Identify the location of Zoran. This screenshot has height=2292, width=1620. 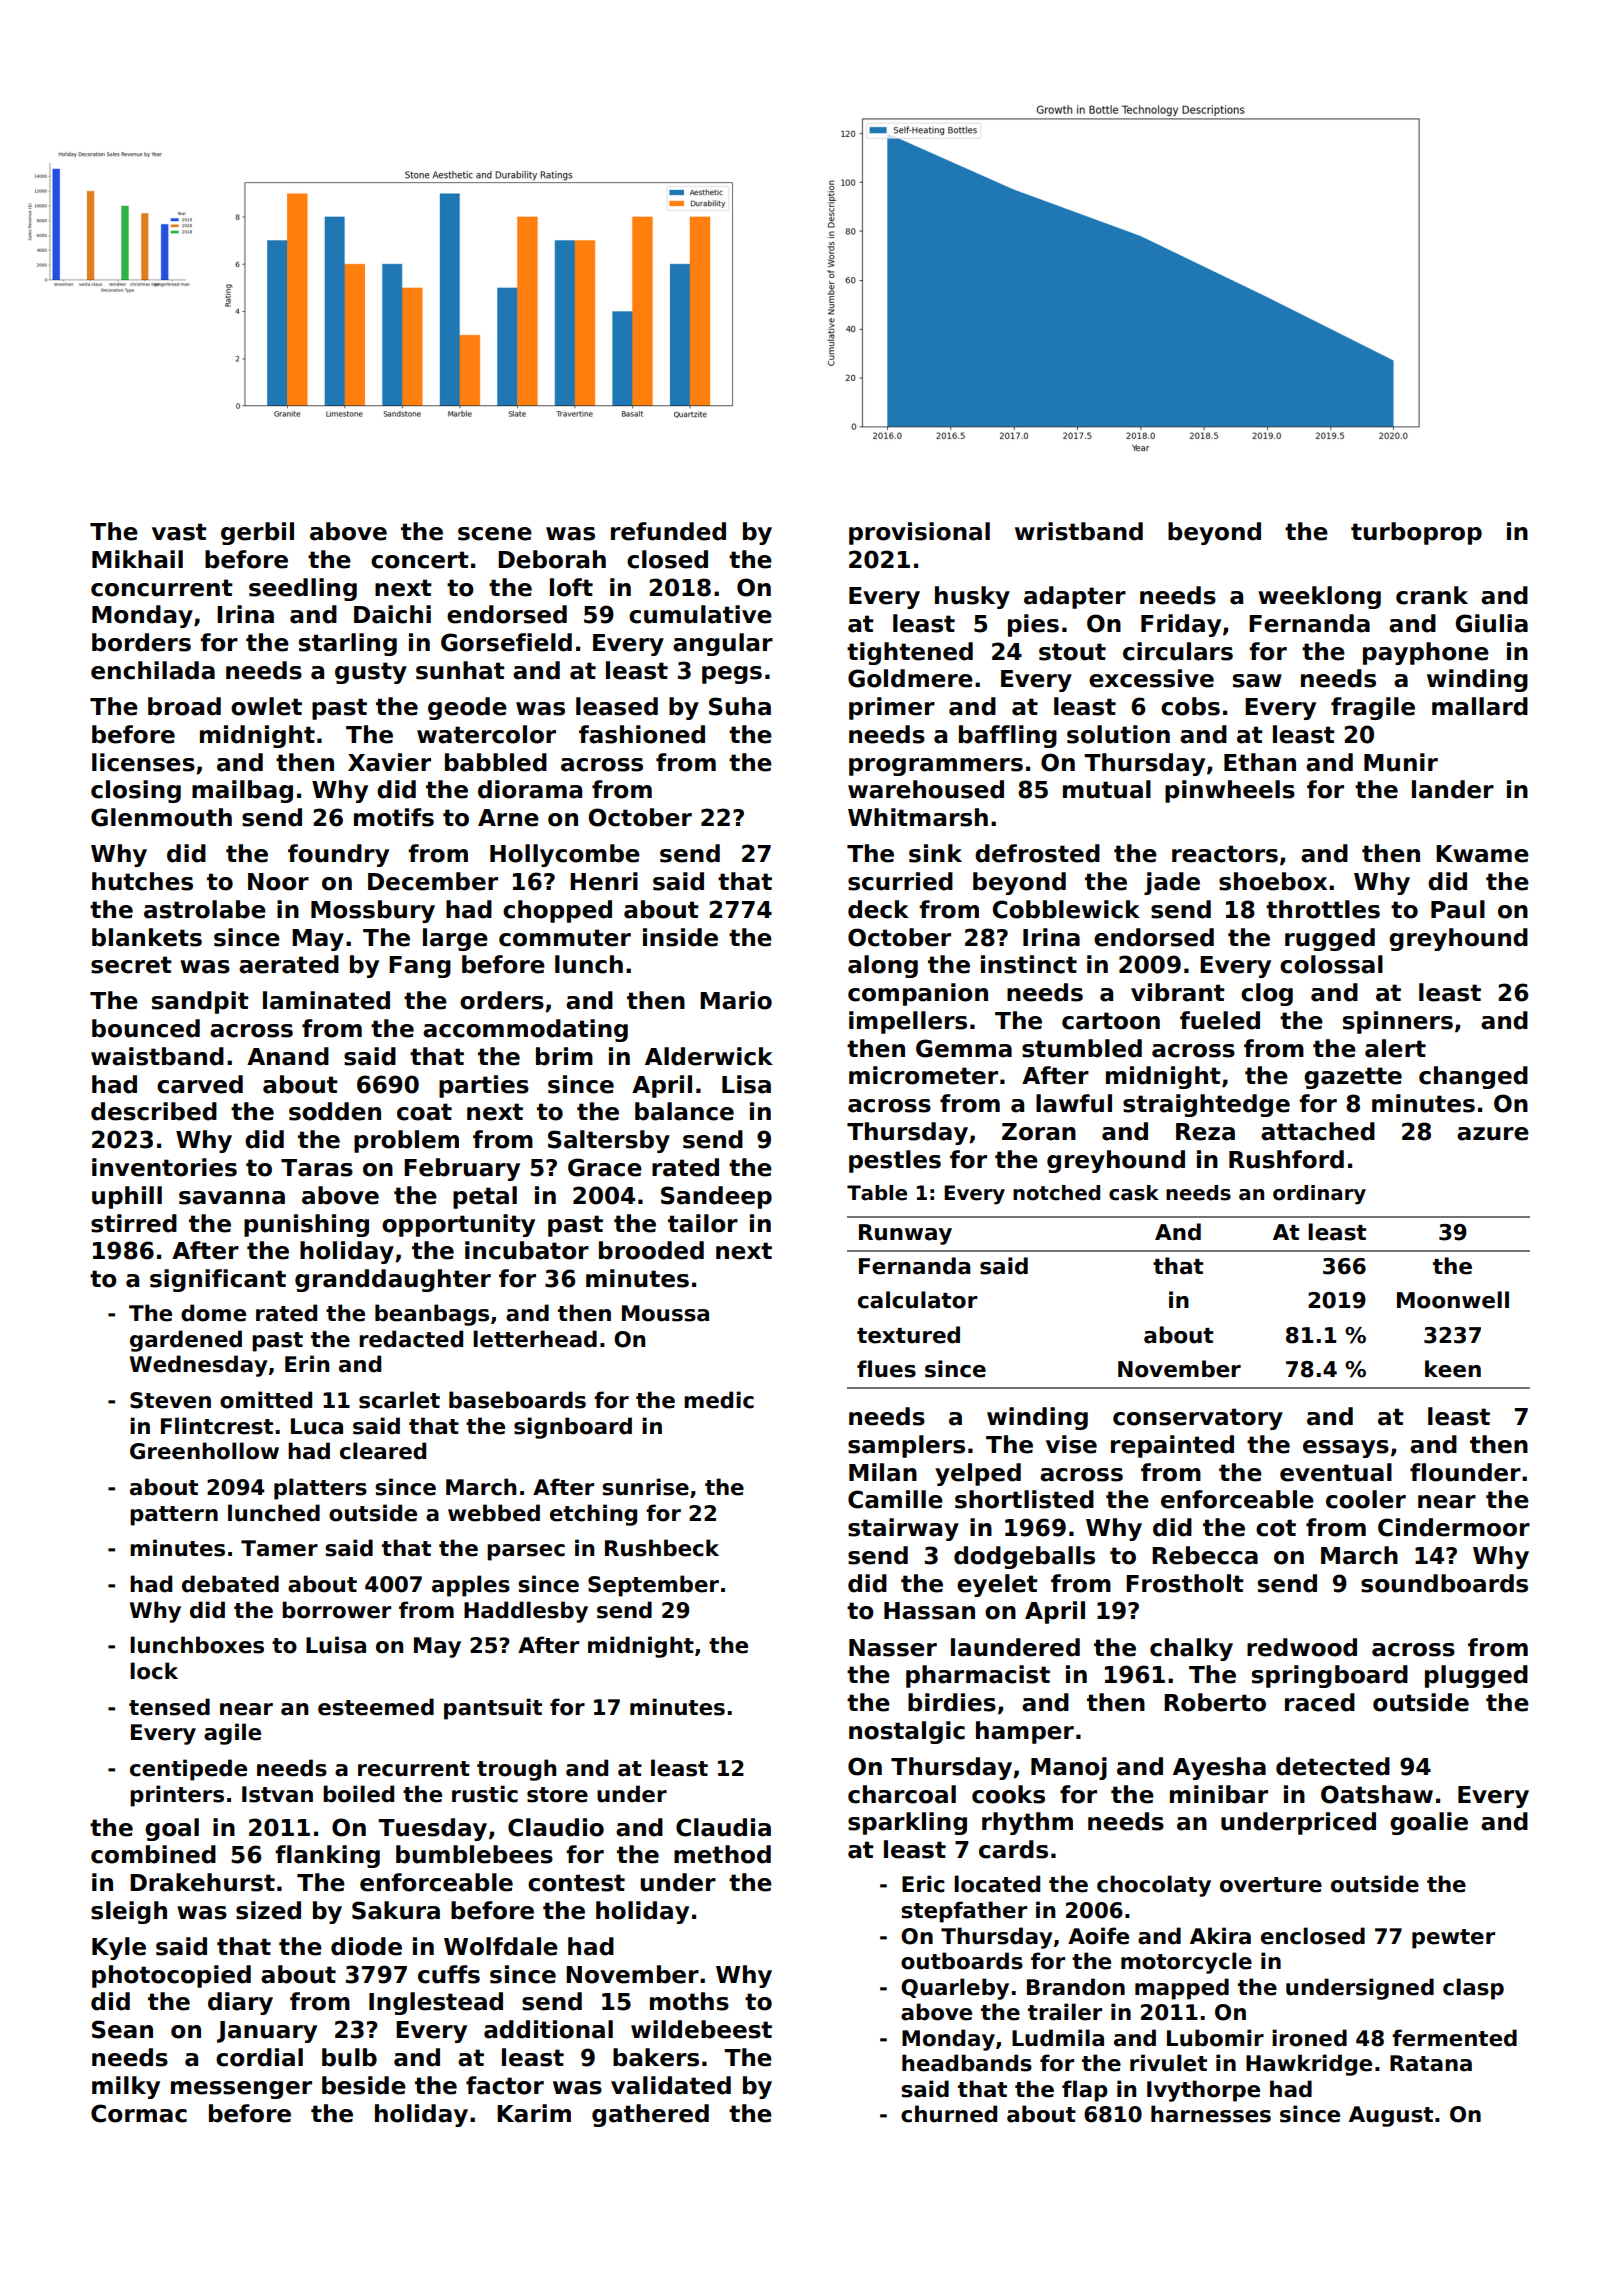
(1039, 1132).
